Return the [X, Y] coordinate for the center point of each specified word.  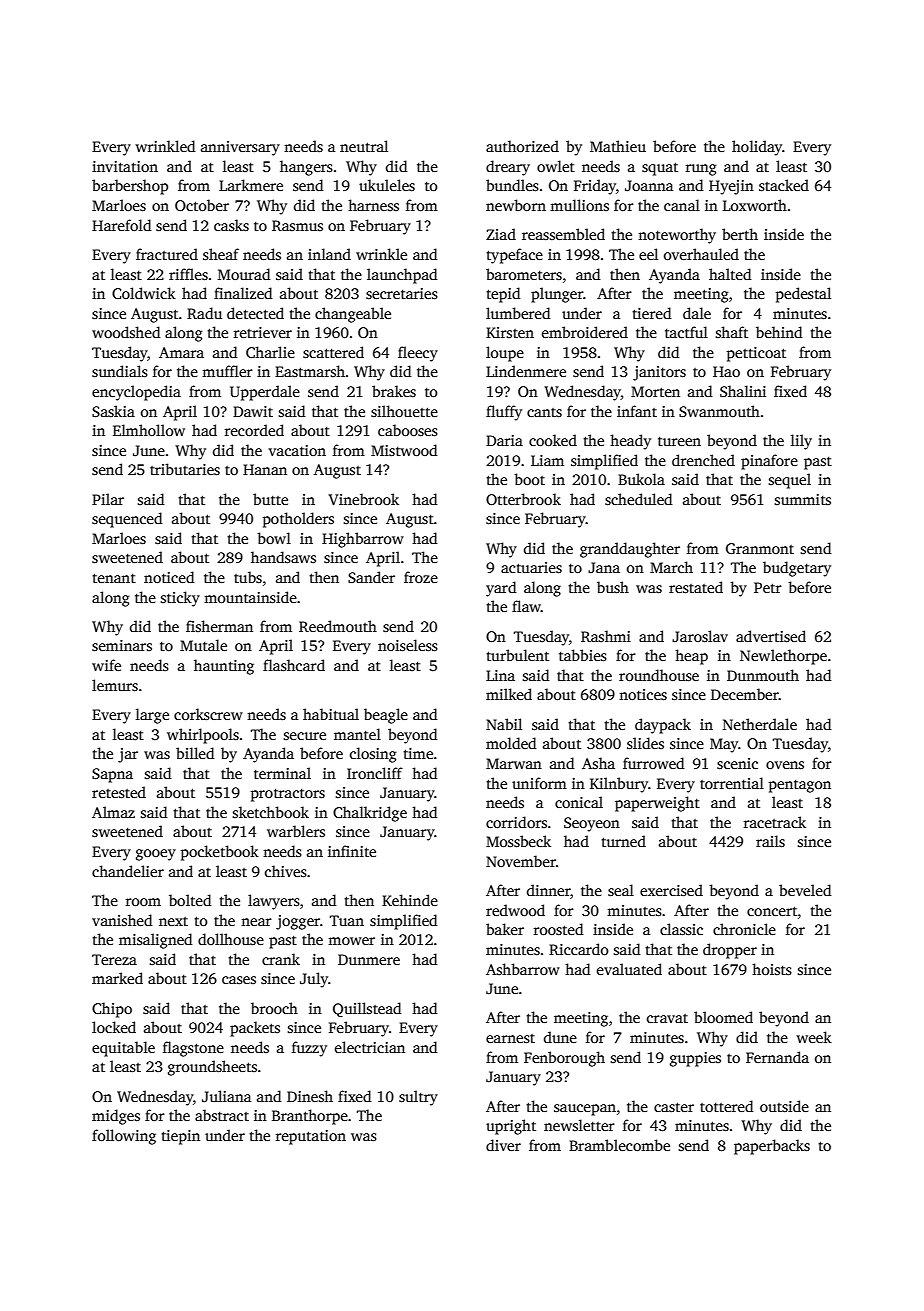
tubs [248, 577]
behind [779, 332]
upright [511, 1127]
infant [637, 411]
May [724, 745]
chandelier [128, 871]
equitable [123, 1049]
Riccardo [579, 949]
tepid [503, 295]
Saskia [113, 411]
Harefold [122, 225]
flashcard [294, 665]
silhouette [404, 411]
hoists [772, 969]
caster [674, 1107]
